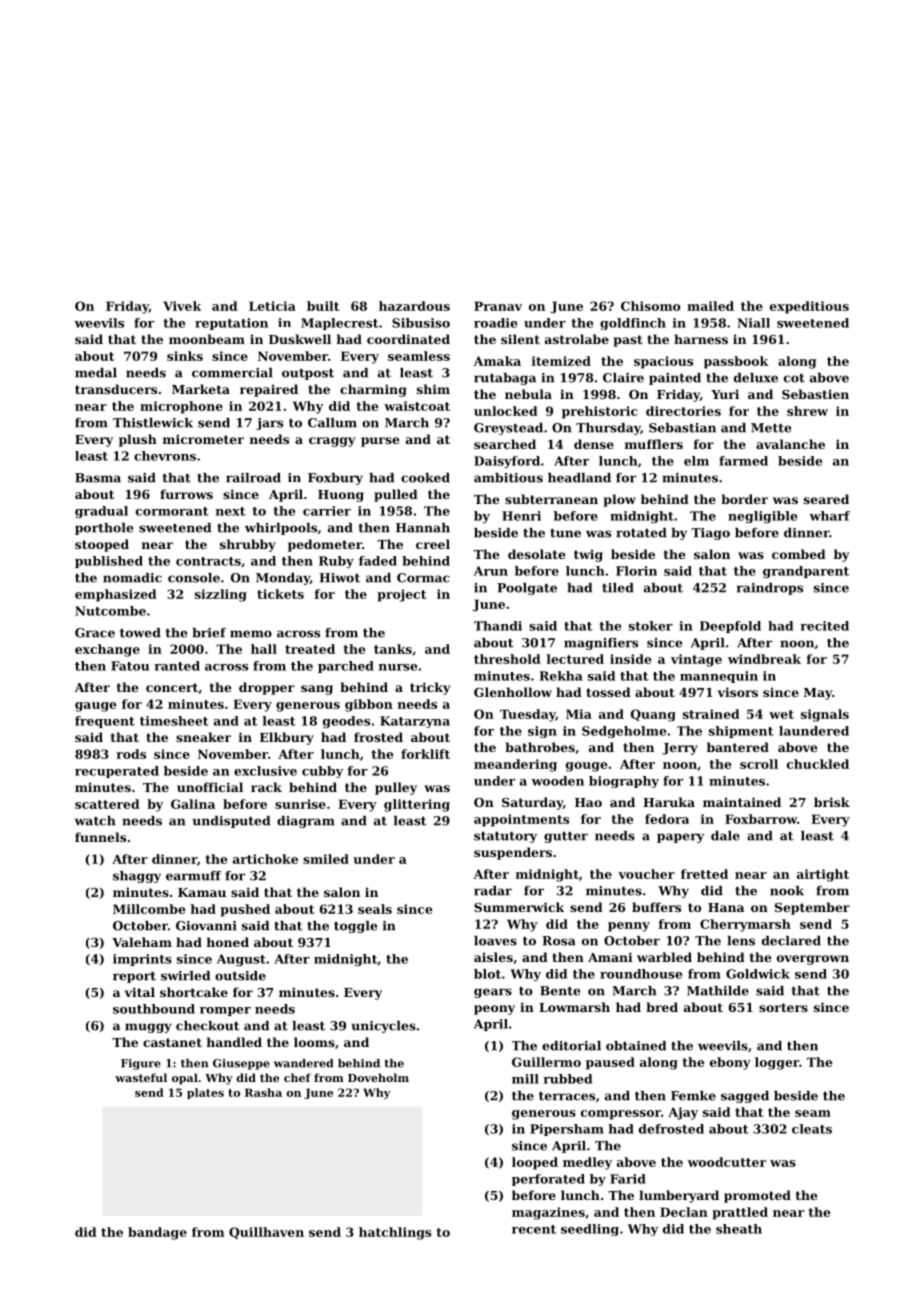  I want to click on logger, so click(777, 1063).
